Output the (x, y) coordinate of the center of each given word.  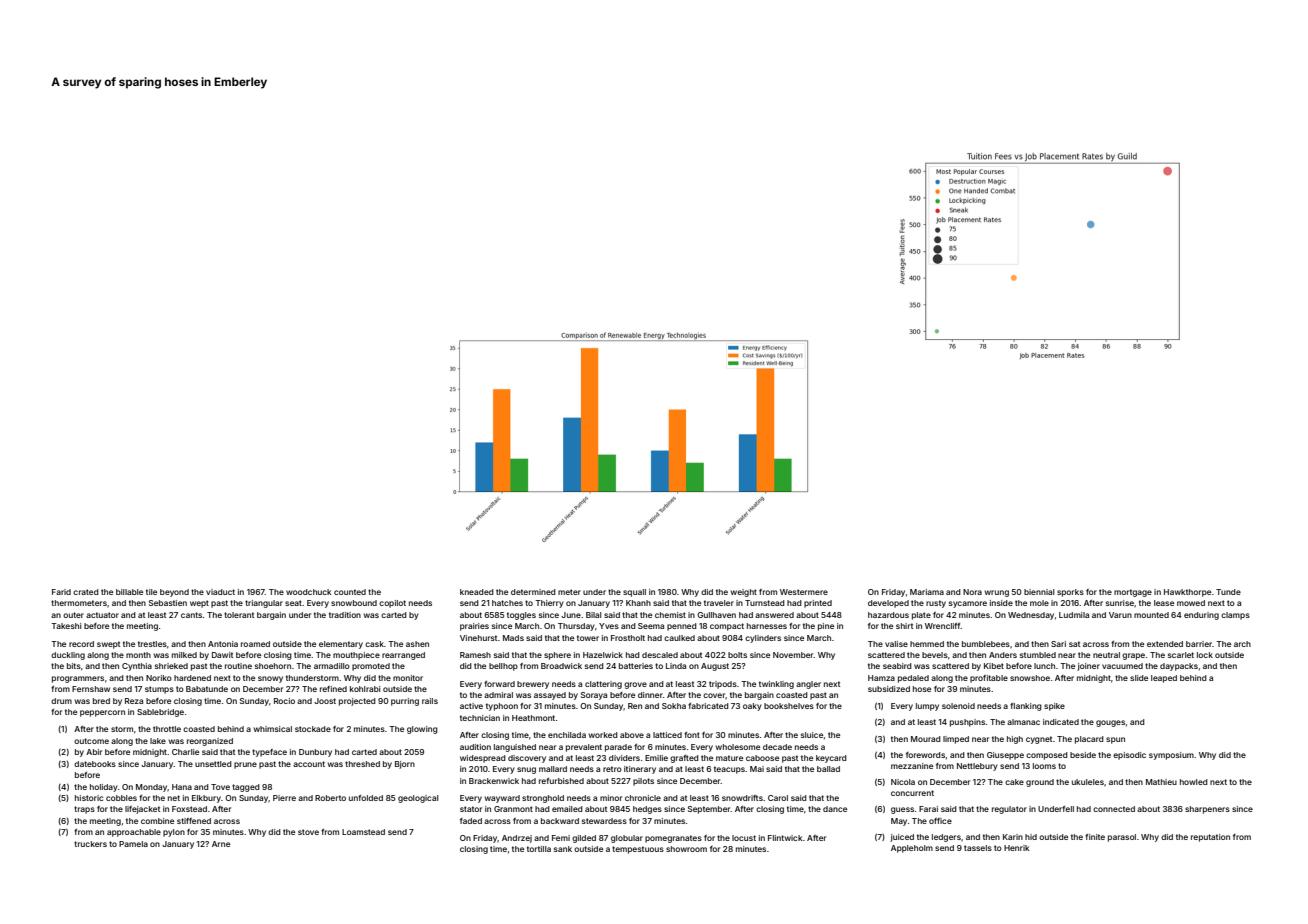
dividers (624, 758)
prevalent (584, 748)
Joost (325, 701)
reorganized (210, 742)
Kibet (994, 666)
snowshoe (1030, 678)
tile (151, 592)
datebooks (95, 764)
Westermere (804, 592)
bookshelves (789, 706)
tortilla (539, 849)
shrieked (171, 666)
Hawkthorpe (1187, 593)
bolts (737, 655)
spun (1115, 740)
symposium (1171, 756)
